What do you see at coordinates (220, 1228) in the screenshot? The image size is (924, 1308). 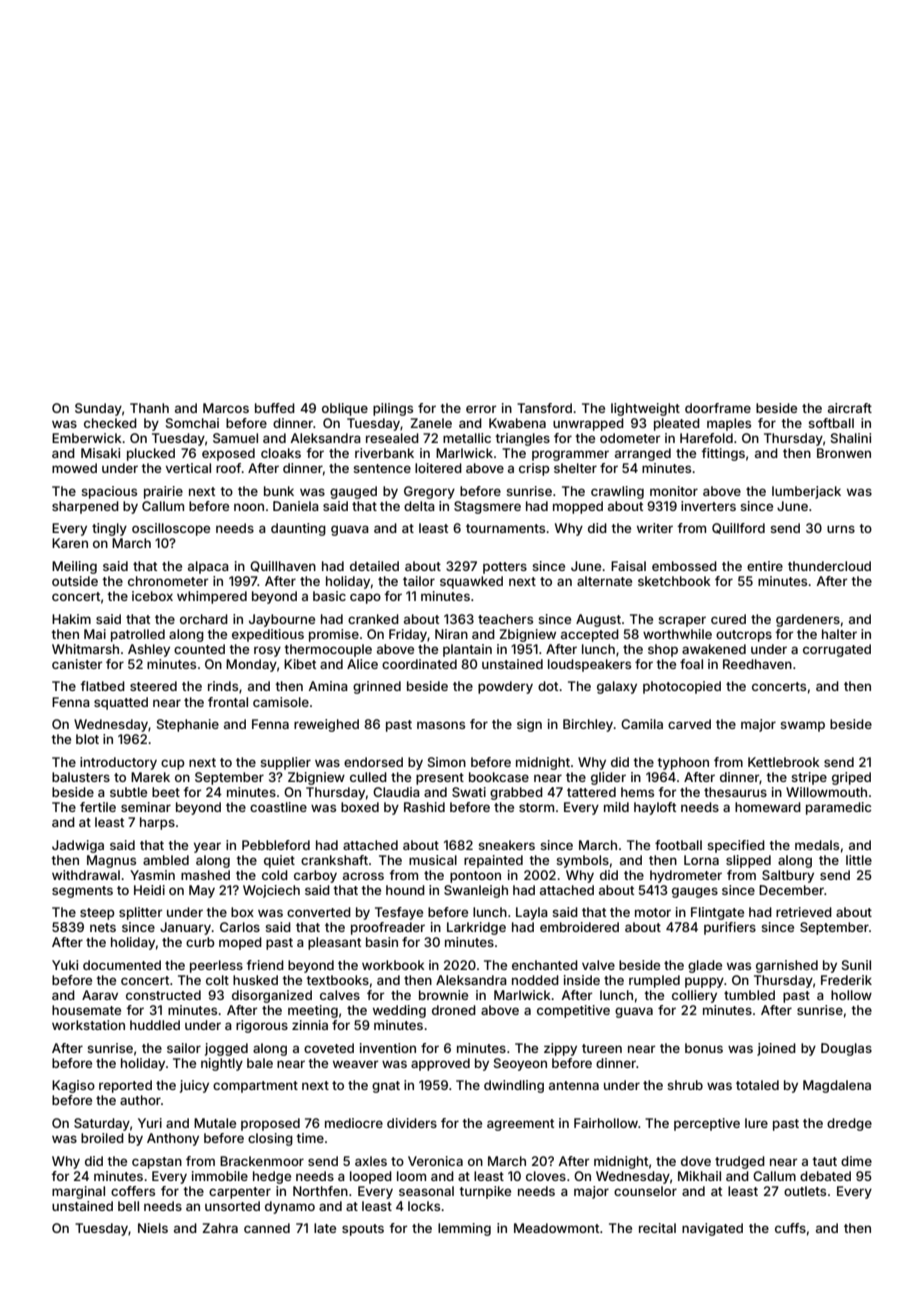 I see `Zahra` at bounding box center [220, 1228].
